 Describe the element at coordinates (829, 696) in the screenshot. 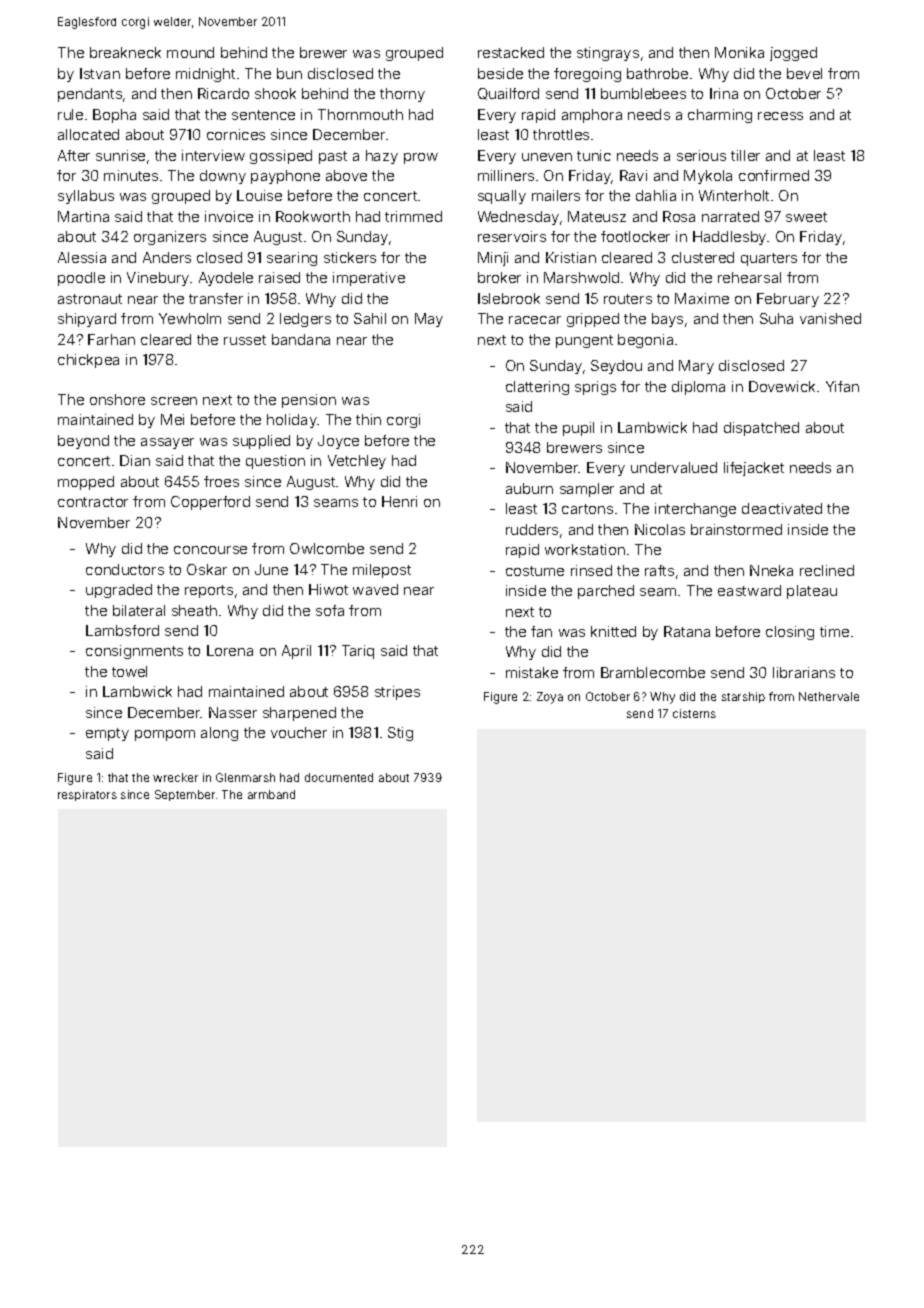

I see `Nethervale` at that location.
